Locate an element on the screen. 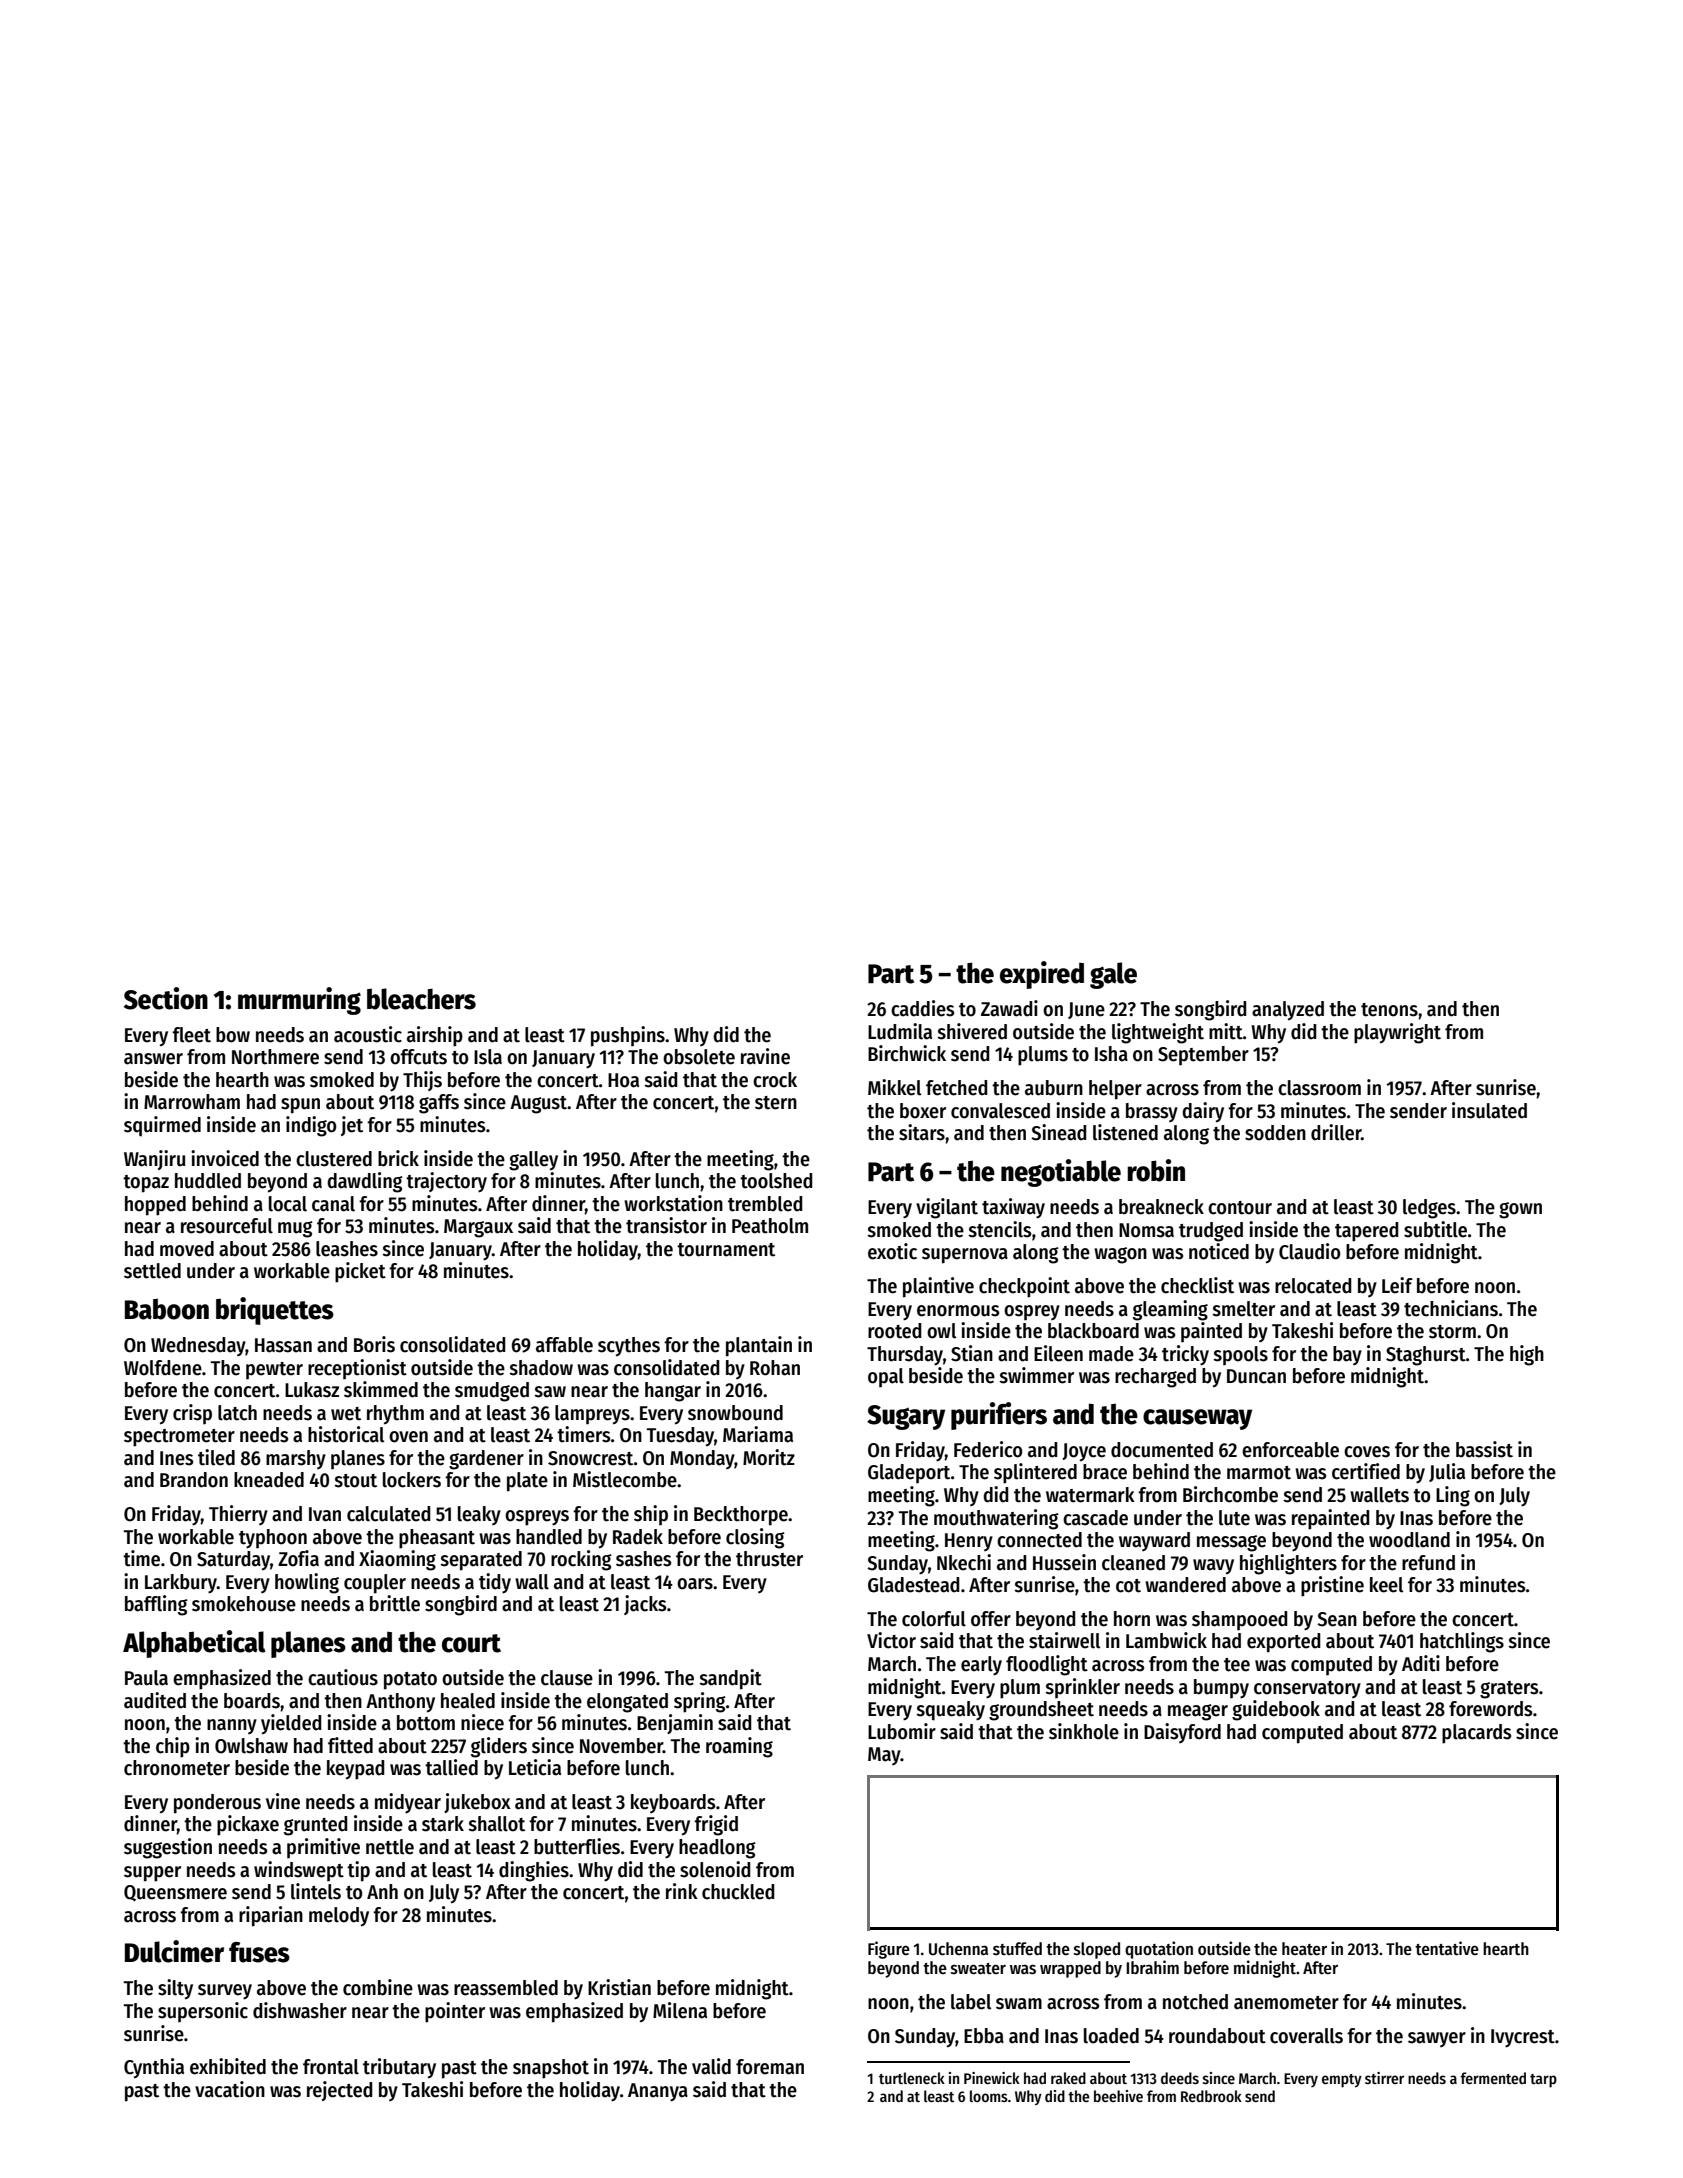 This screenshot has width=1683, height=2178. Birchcombe is located at coordinates (1230, 1494).
